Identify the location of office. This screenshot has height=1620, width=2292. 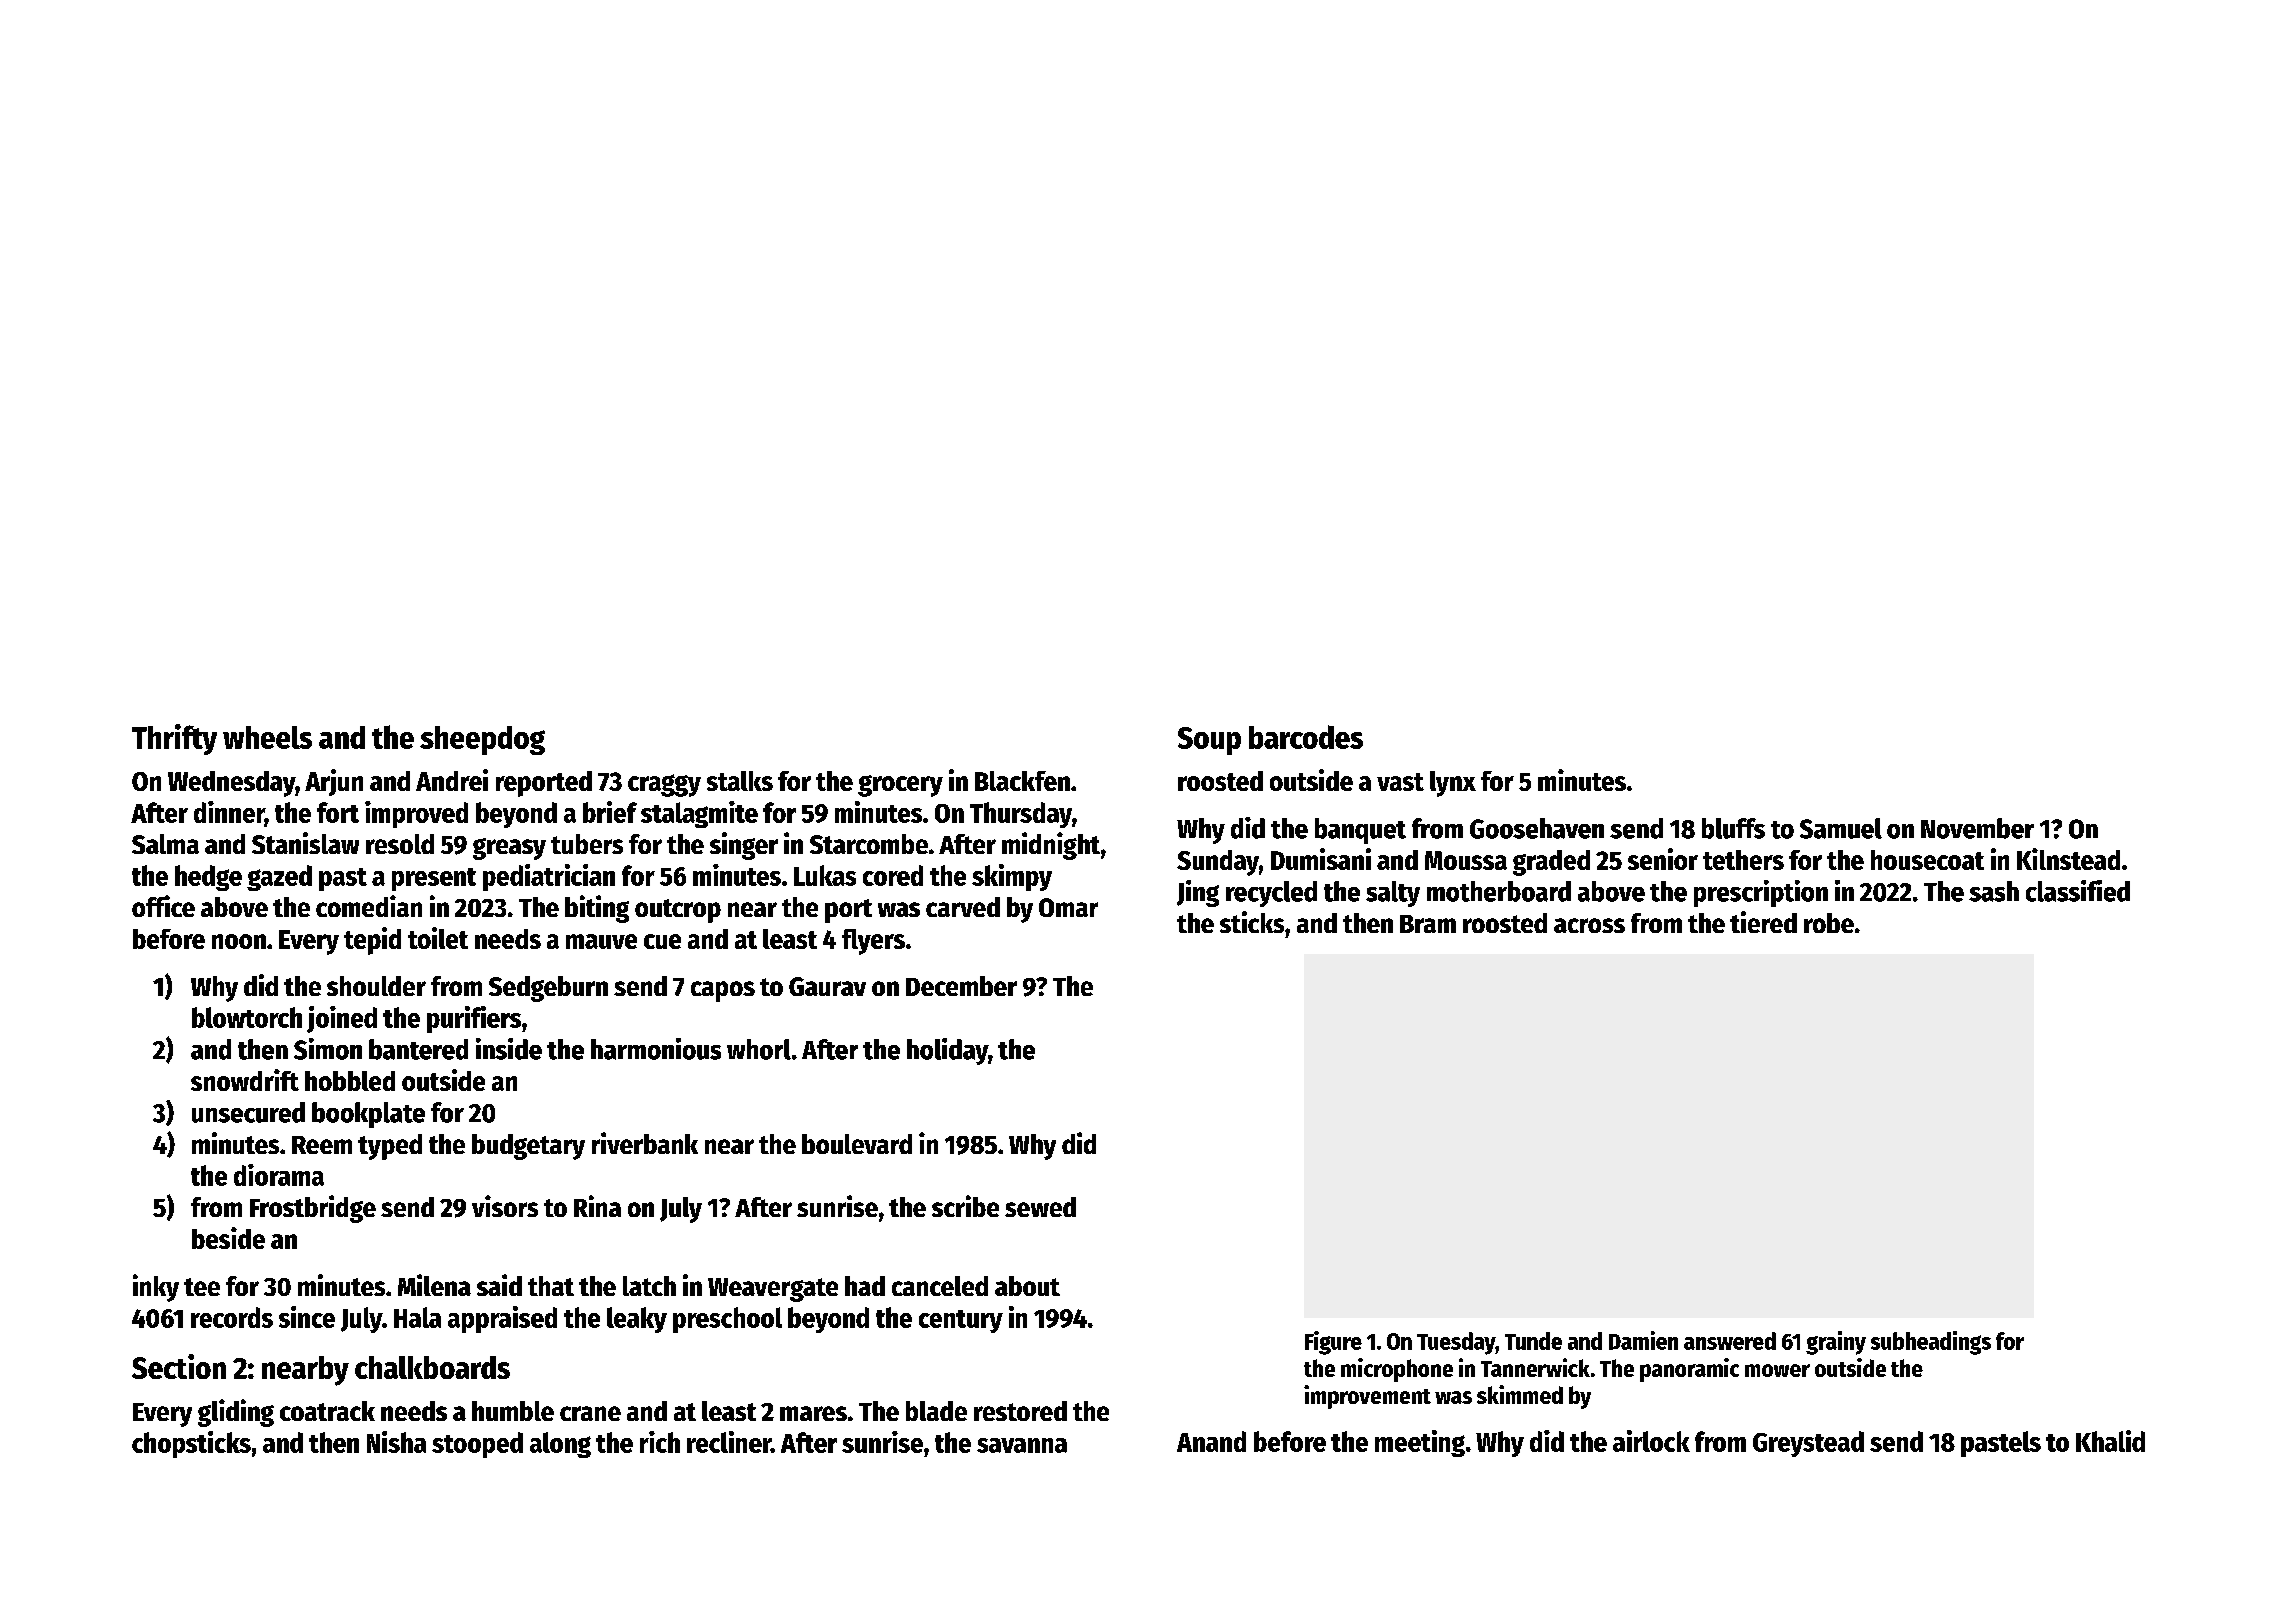
(163, 906).
